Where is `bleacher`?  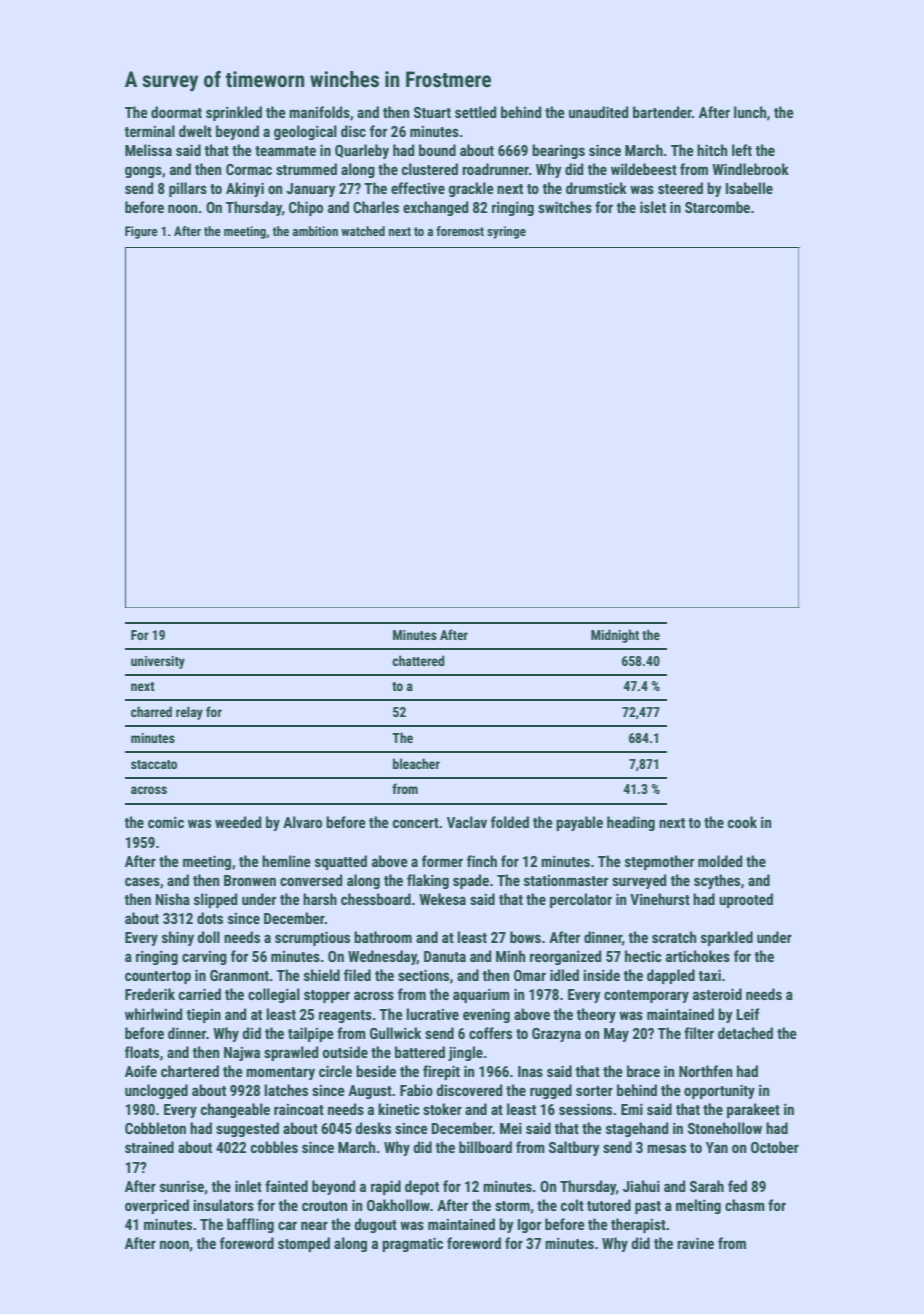
bleacher is located at coordinates (416, 763).
